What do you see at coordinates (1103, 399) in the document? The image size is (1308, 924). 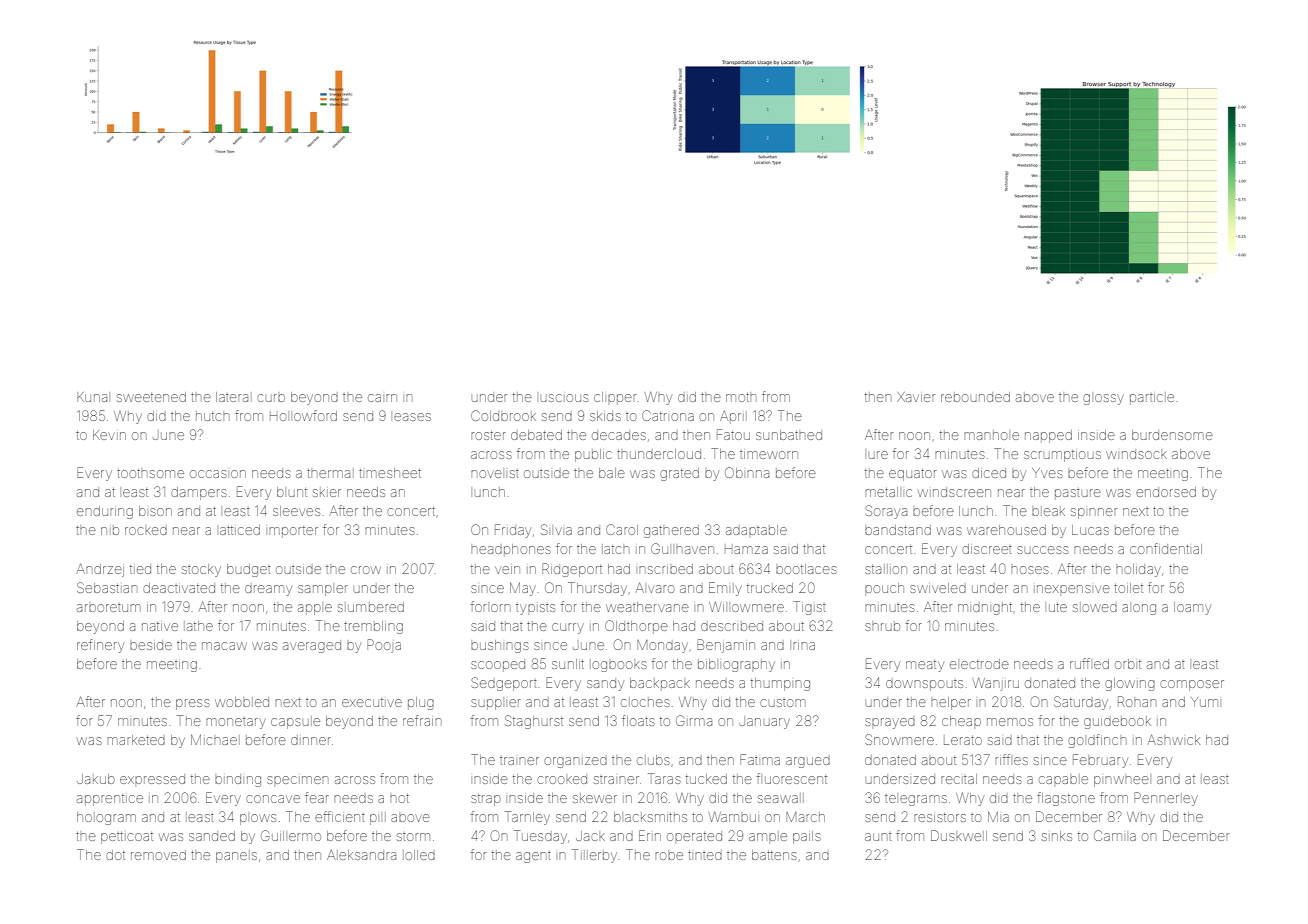 I see `glossy` at bounding box center [1103, 399].
